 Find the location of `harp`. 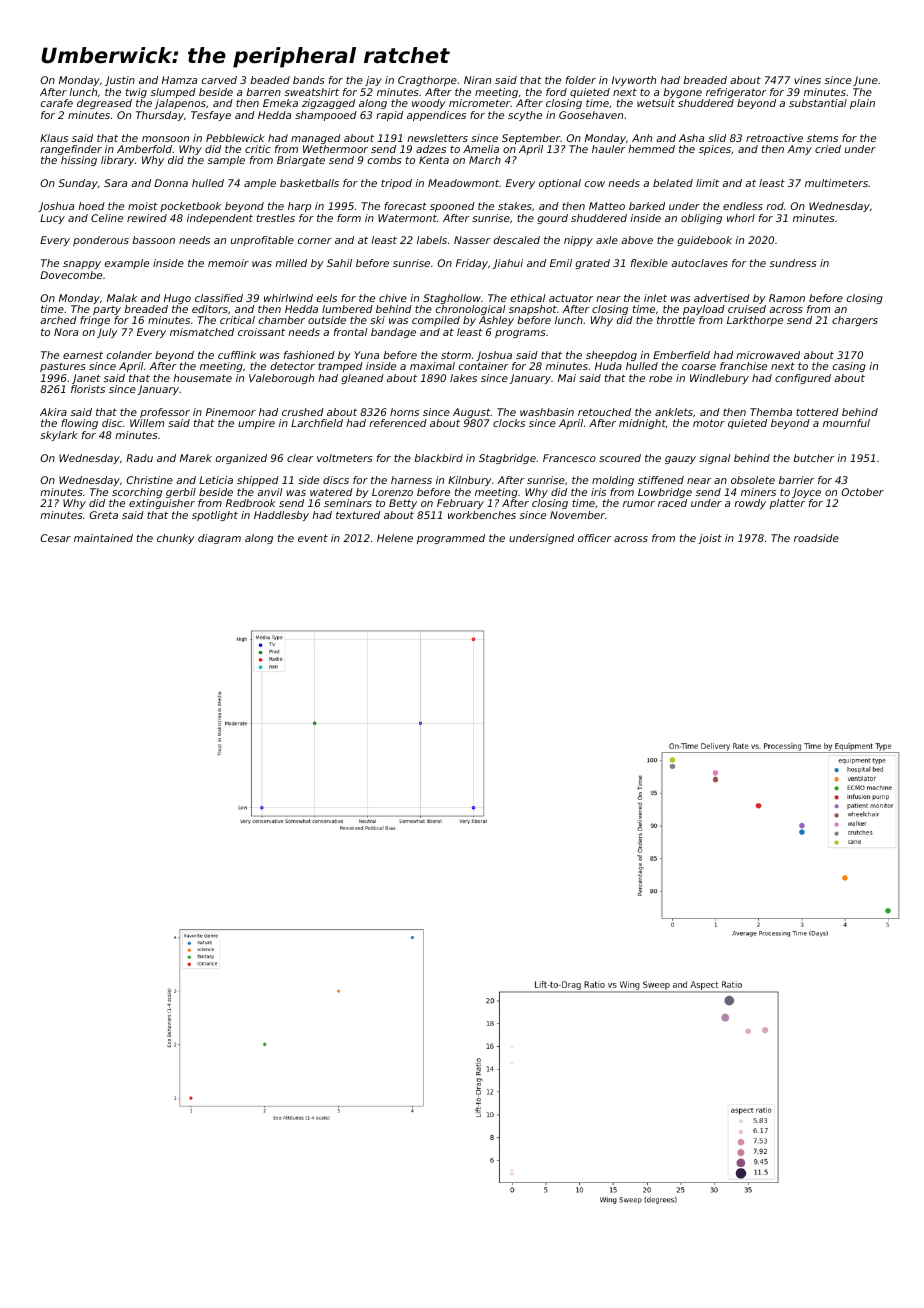

harp is located at coordinates (299, 207).
